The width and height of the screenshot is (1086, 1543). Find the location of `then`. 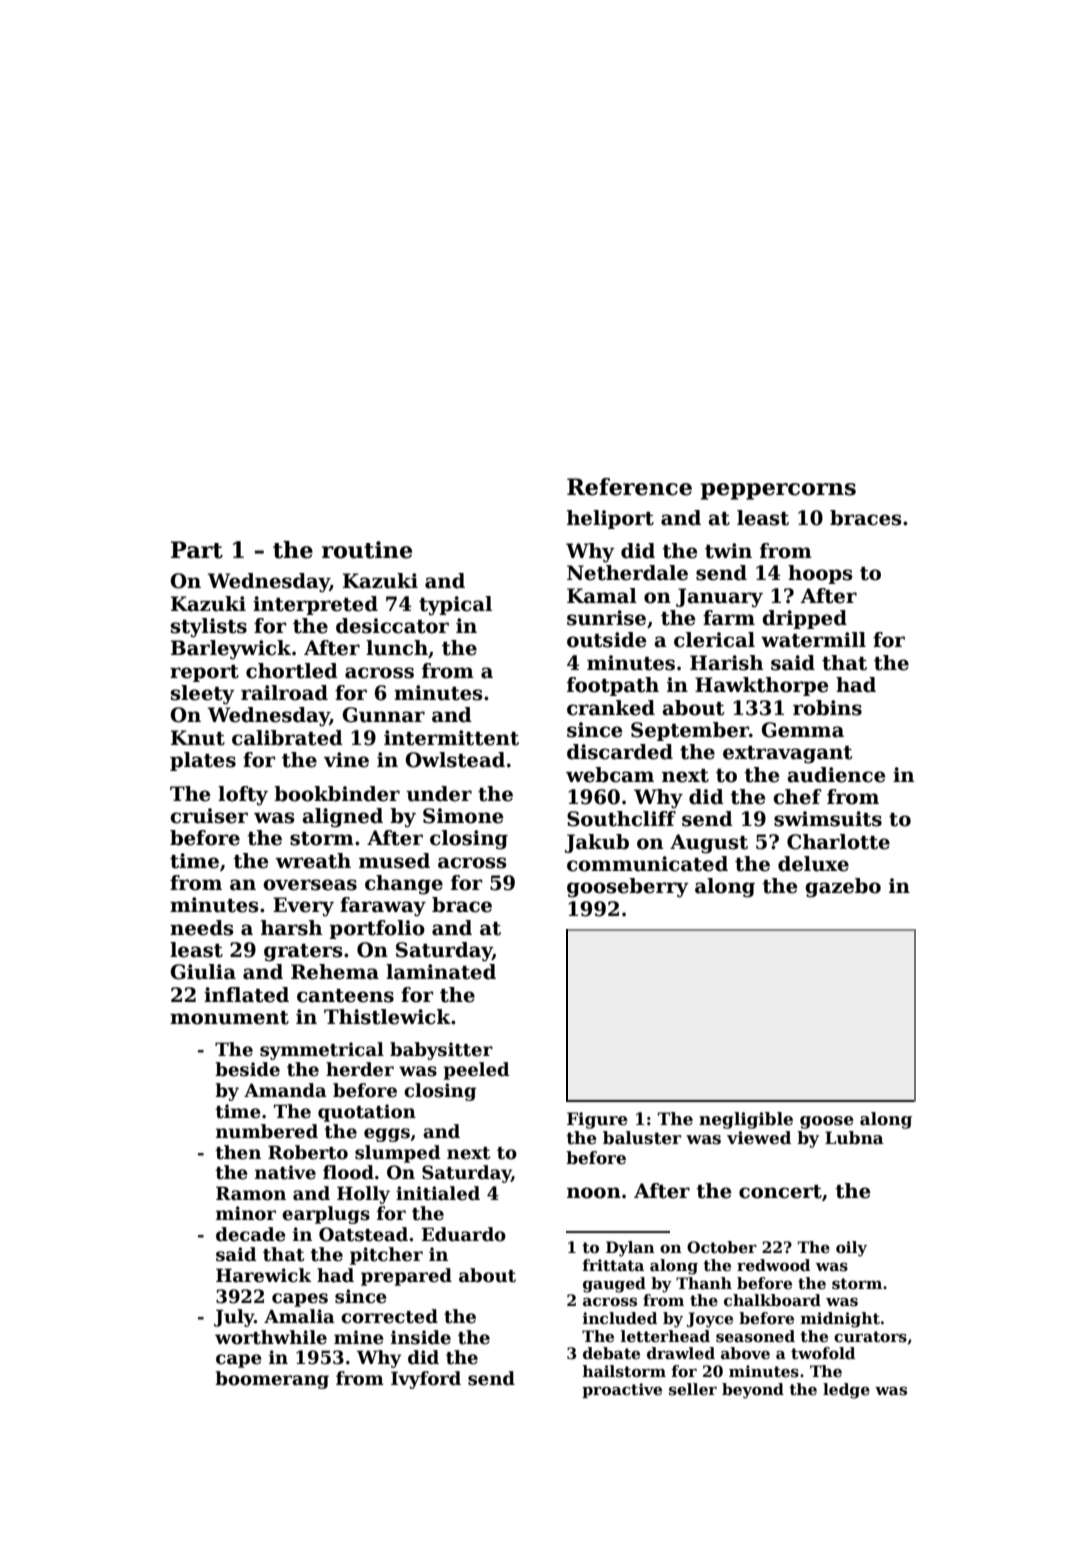

then is located at coordinates (238, 1152).
